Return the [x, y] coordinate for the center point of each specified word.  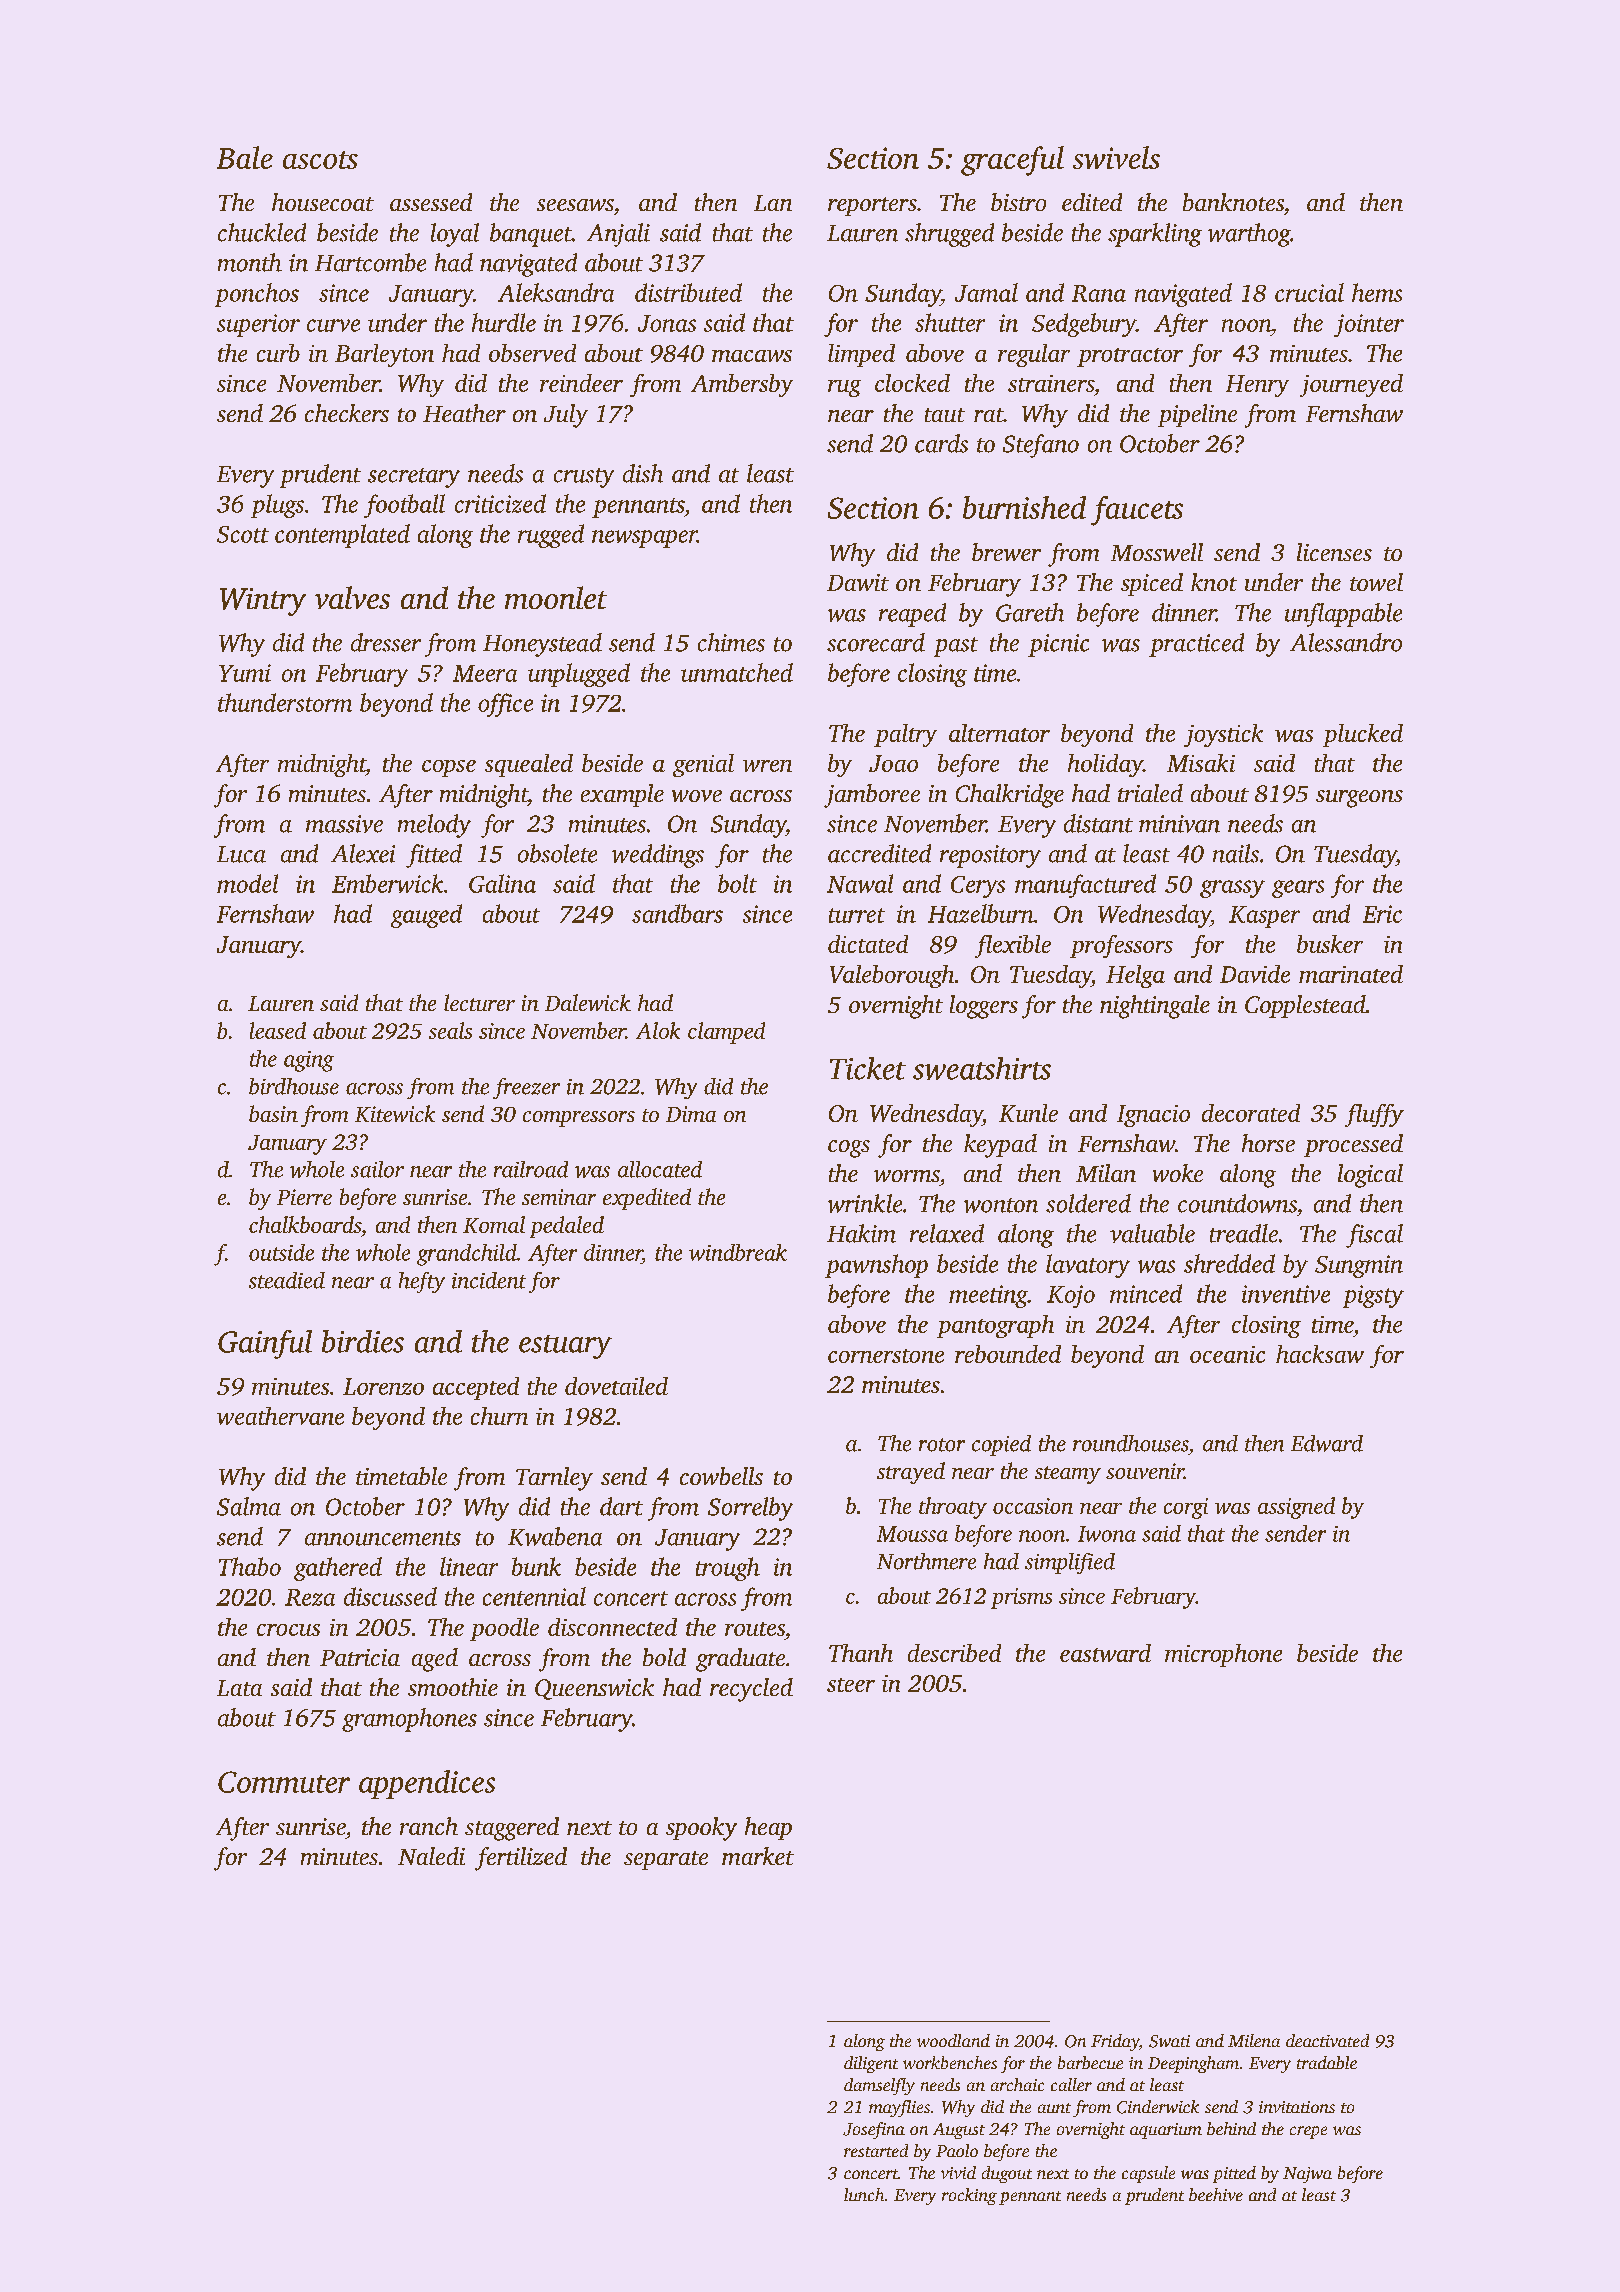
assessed [431, 202]
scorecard [876, 642]
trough [728, 1569]
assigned [1296, 1508]
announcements [383, 1538]
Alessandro [1346, 642]
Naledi [431, 1856]
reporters [872, 206]
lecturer [479, 1002]
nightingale [1155, 1007]
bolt [737, 883]
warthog [1249, 235]
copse [449, 768]
